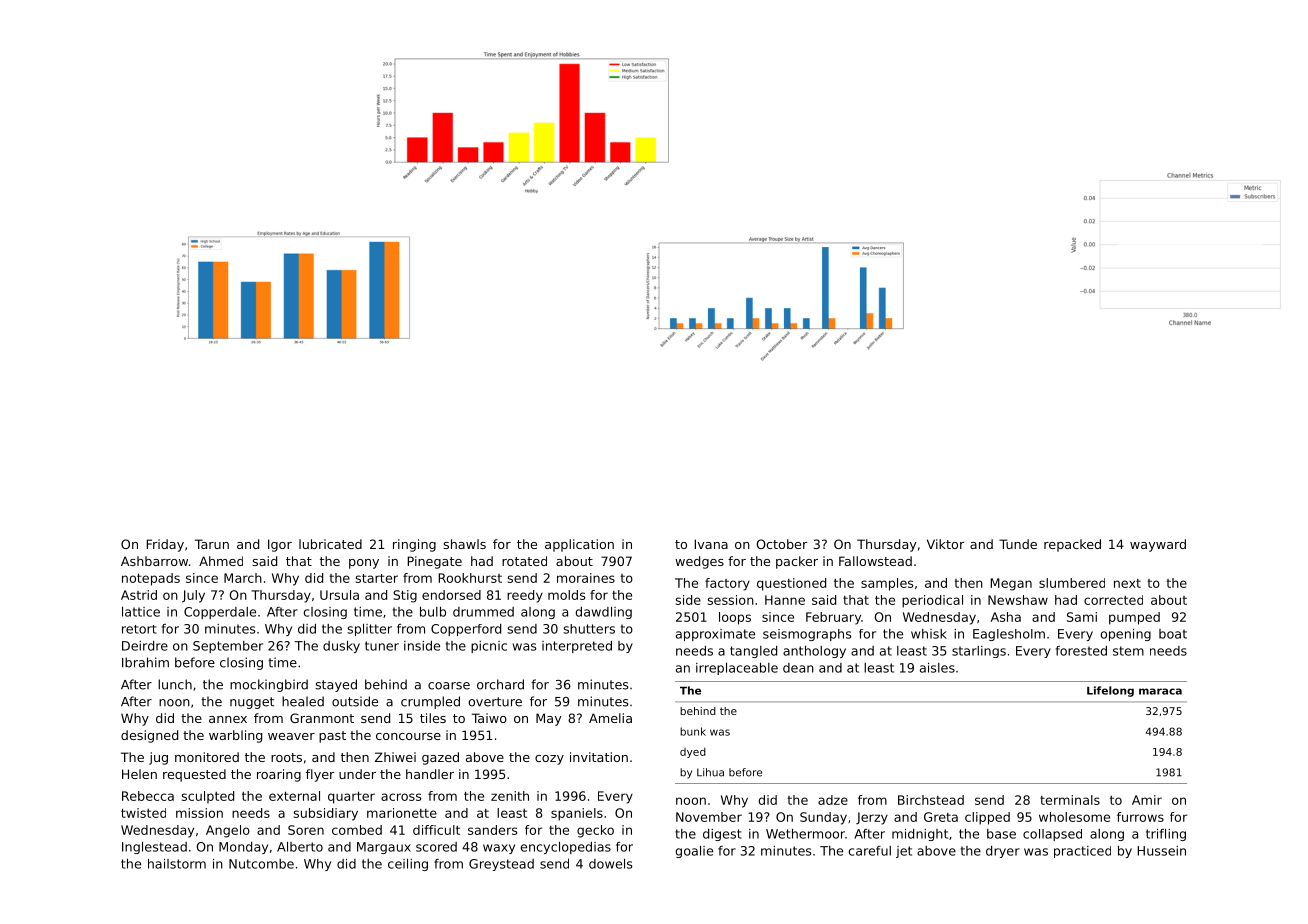 The image size is (1308, 924). Describe the element at coordinates (814, 652) in the screenshot. I see `anthology` at that location.
